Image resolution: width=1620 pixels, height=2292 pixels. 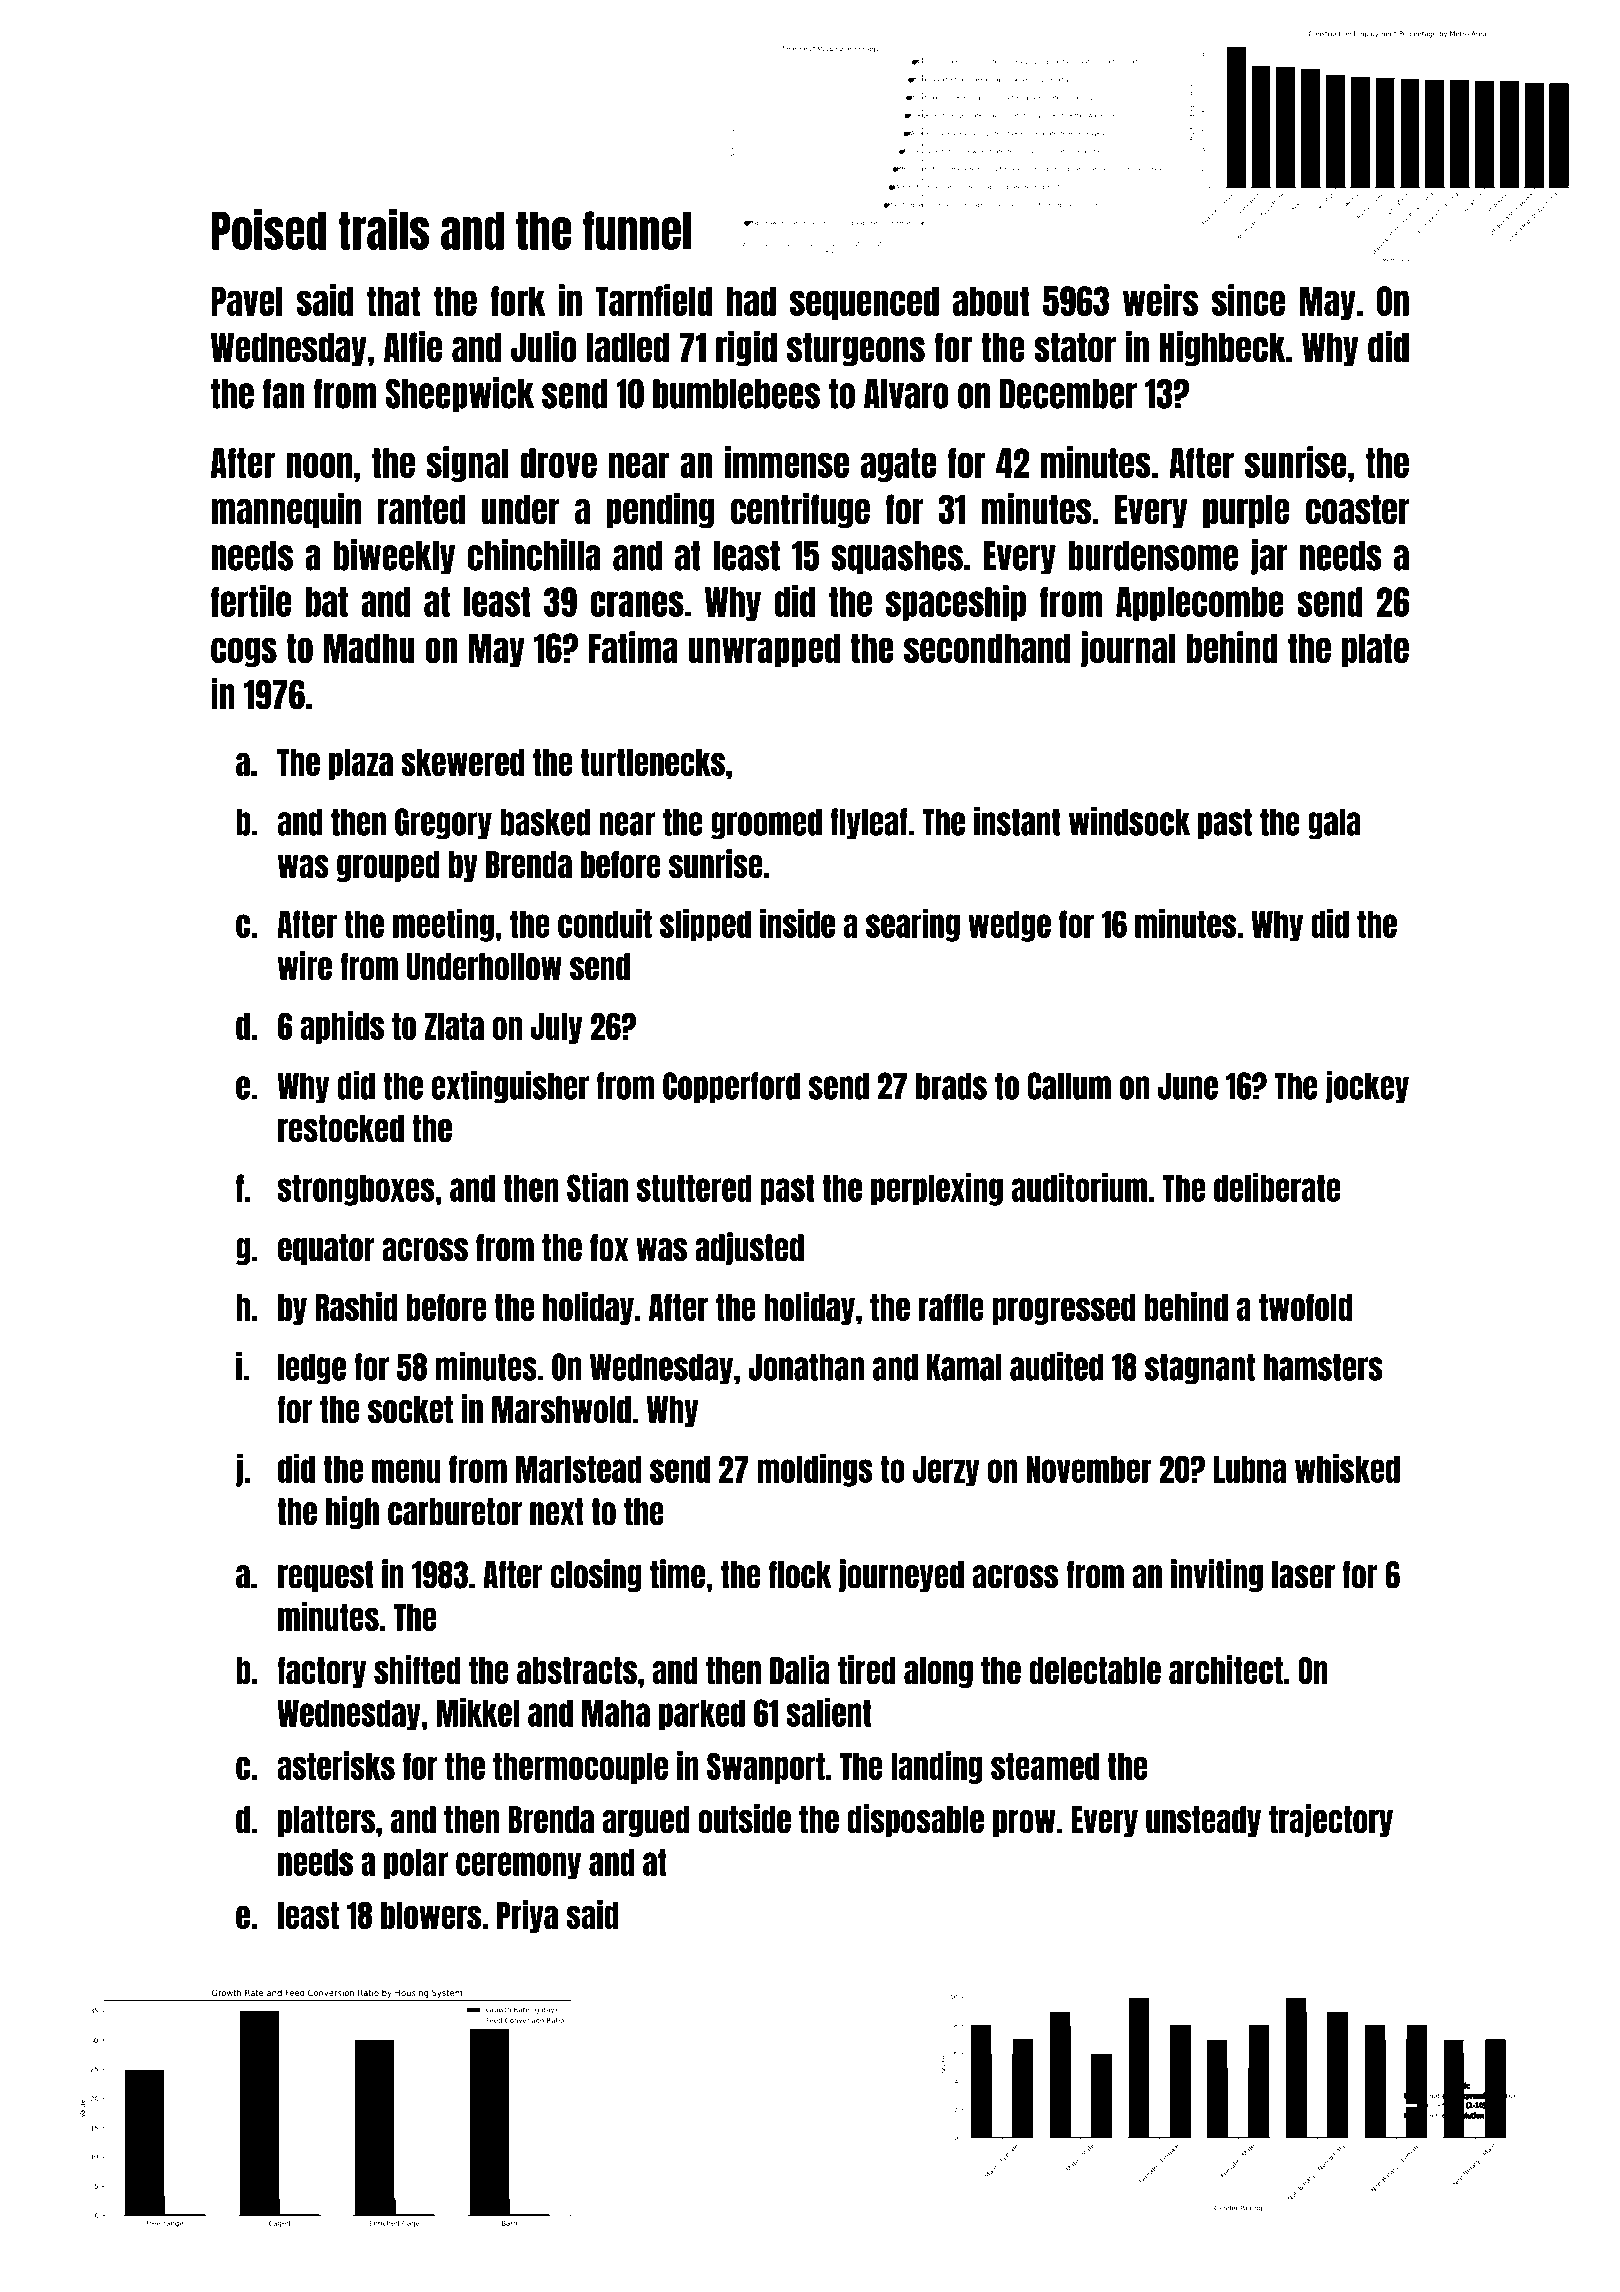 I want to click on strongboxes, so click(x=356, y=1190).
